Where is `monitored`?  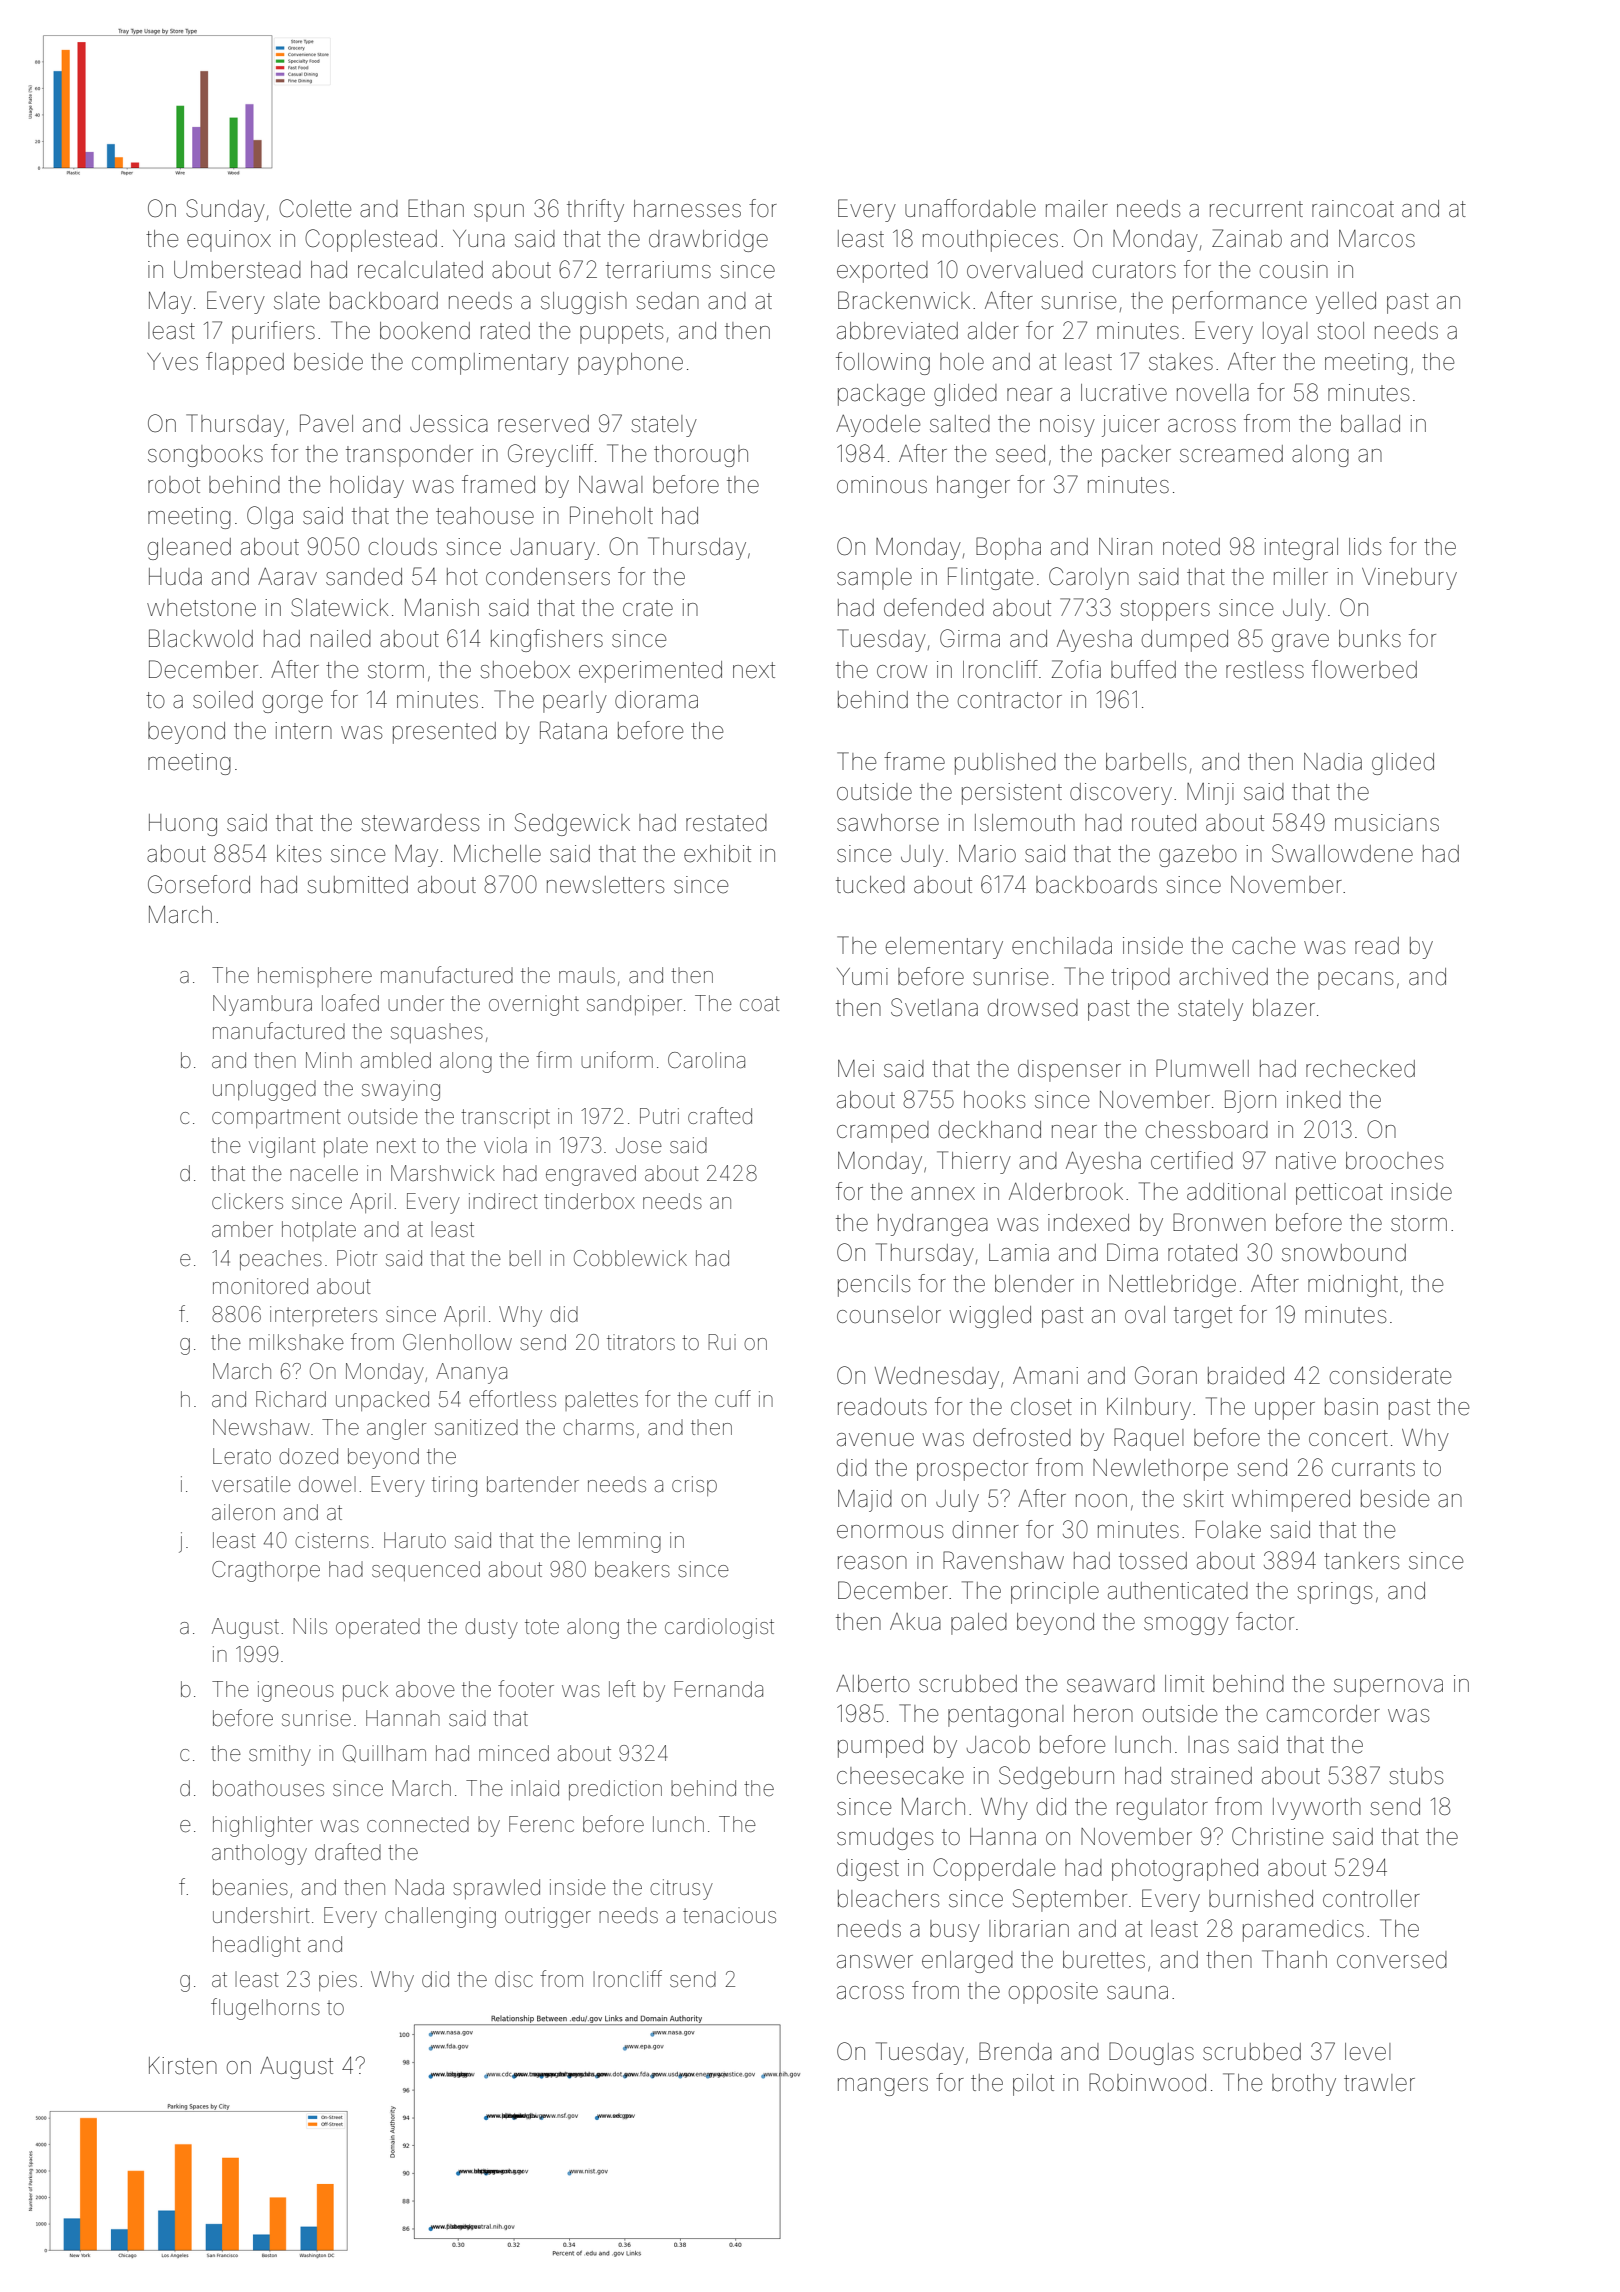
monitored is located at coordinates (260, 1286).
